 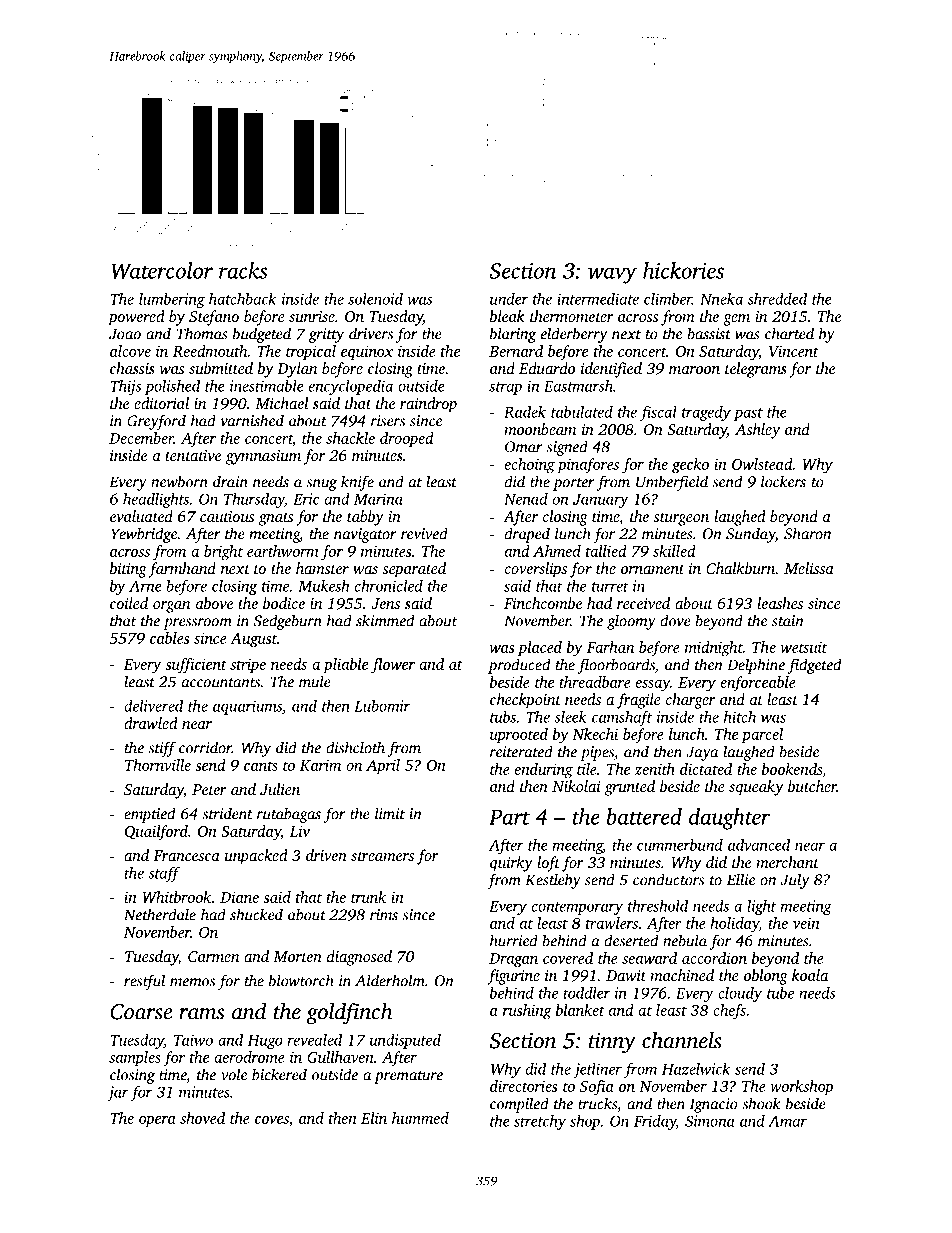 What do you see at coordinates (514, 940) in the page?
I see `hurried` at bounding box center [514, 940].
